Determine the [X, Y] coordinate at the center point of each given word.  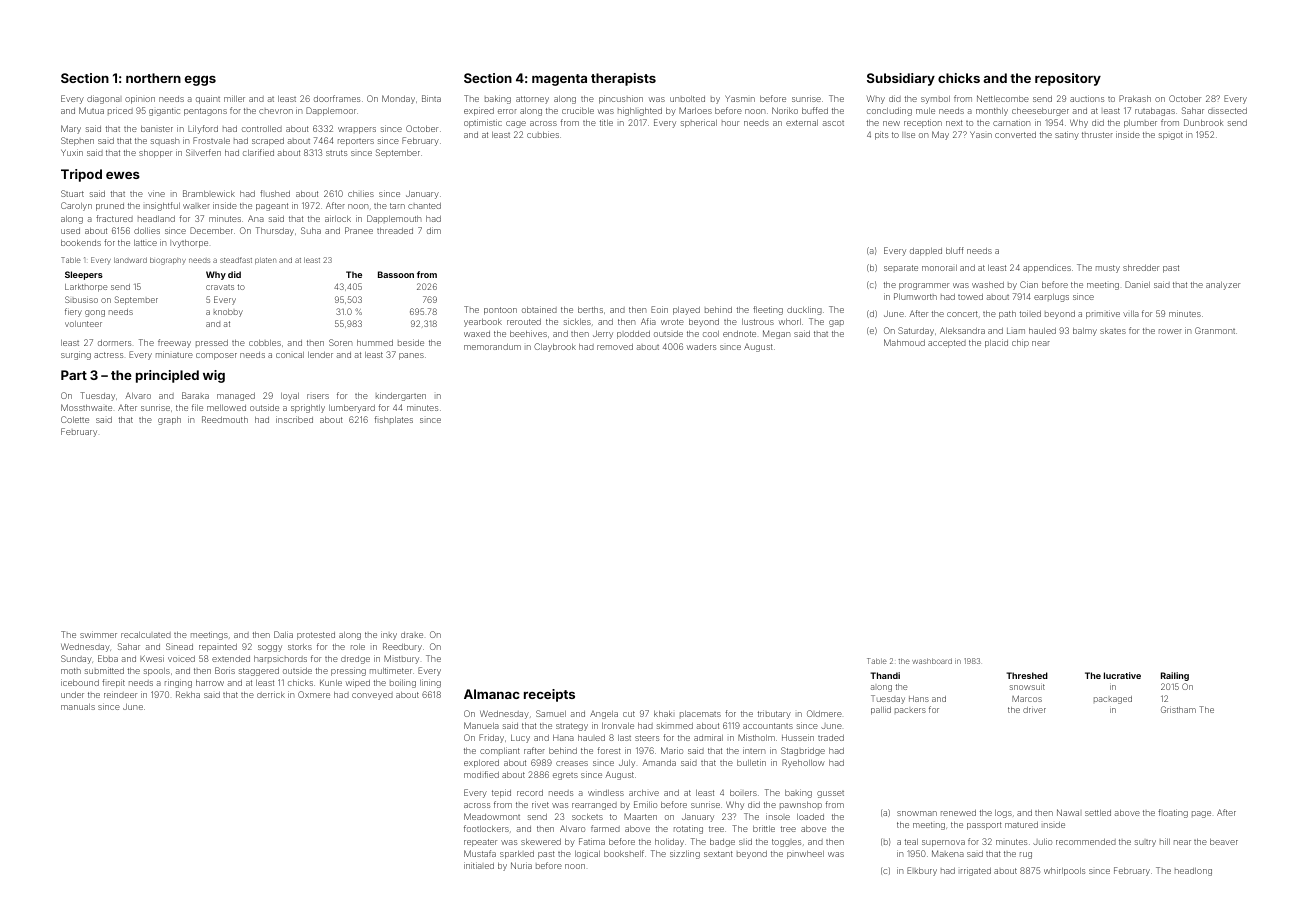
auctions [1087, 98]
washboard [932, 661]
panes [411, 356]
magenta [559, 80]
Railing [1175, 676]
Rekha [188, 694]
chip [1020, 343]
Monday [398, 99]
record [530, 793]
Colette [75, 419]
